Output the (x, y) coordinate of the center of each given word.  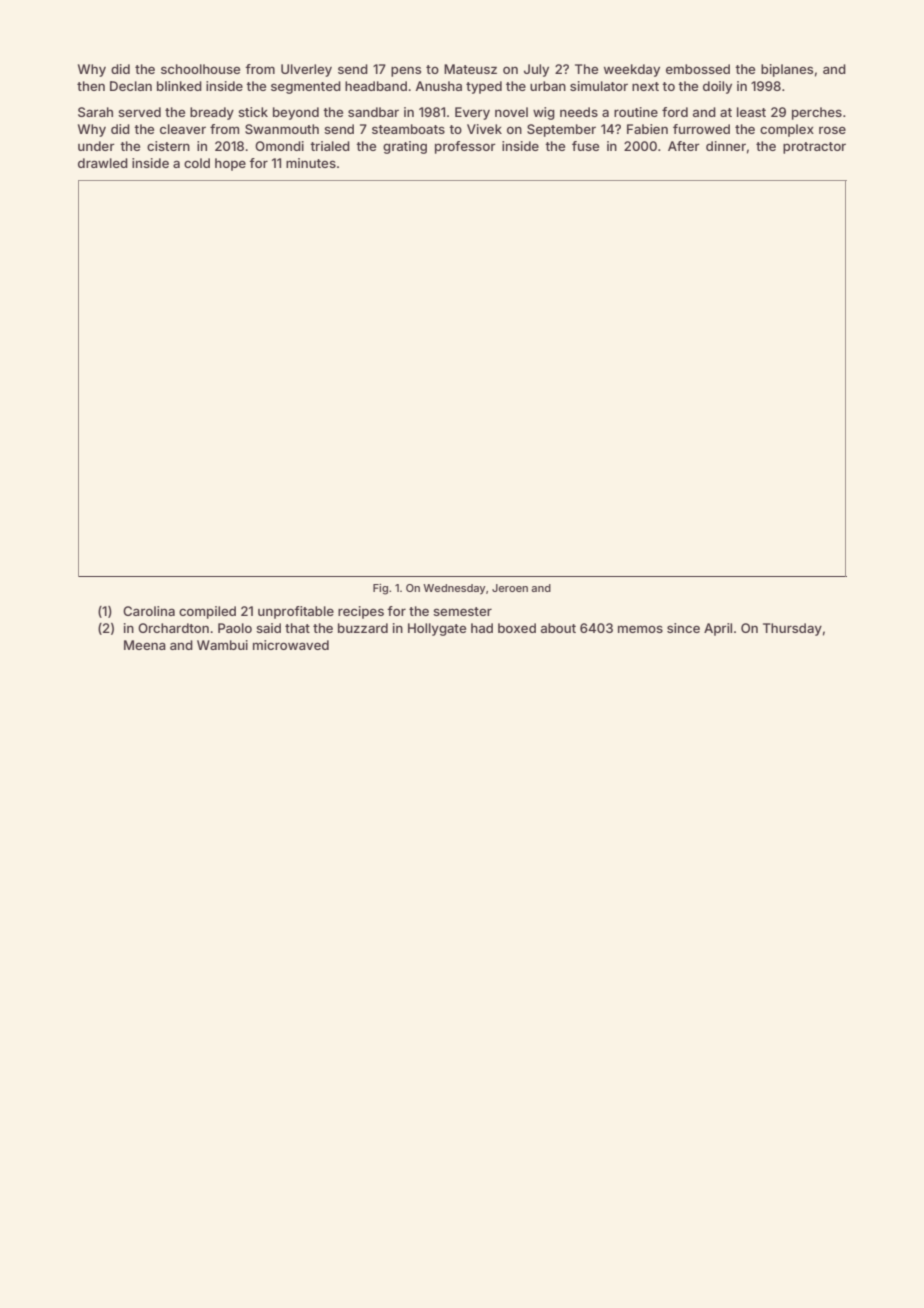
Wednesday (454, 589)
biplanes (787, 70)
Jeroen (510, 588)
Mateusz (470, 69)
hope (230, 164)
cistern (168, 146)
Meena (145, 645)
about (558, 628)
